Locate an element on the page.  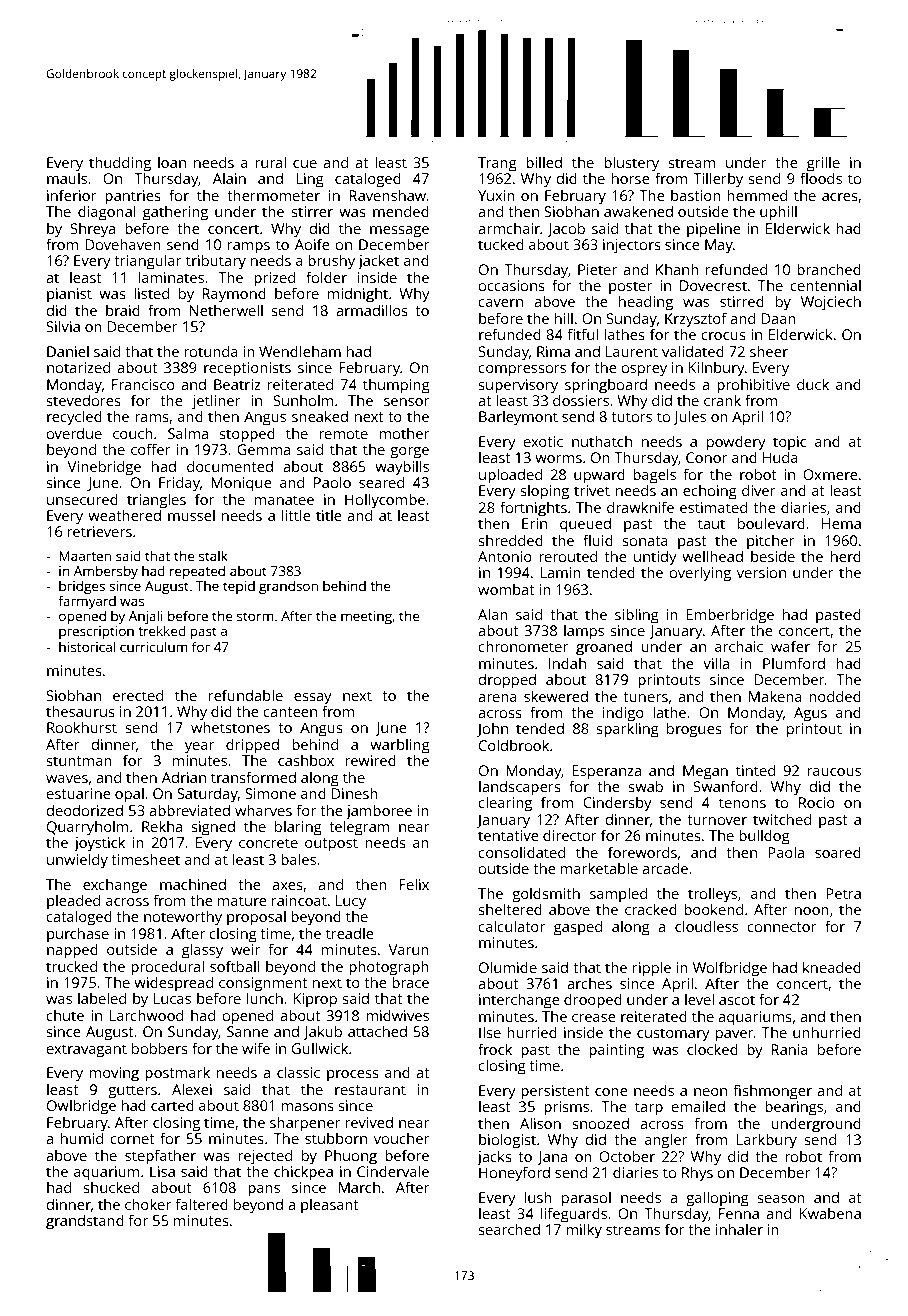
exotic is located at coordinates (543, 441).
